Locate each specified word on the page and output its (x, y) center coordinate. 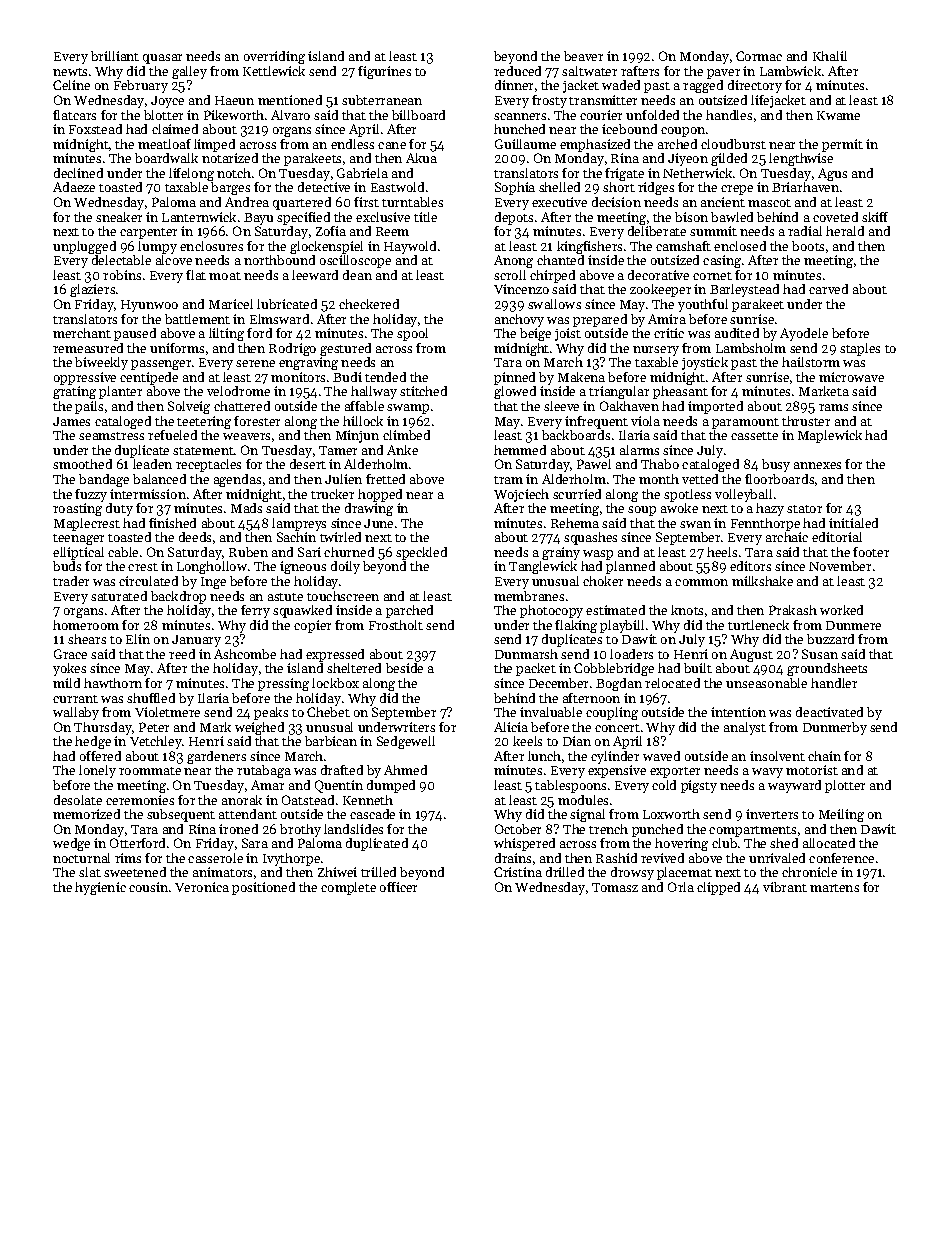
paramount (745, 423)
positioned (263, 888)
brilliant (115, 56)
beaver (583, 56)
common (701, 582)
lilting (226, 334)
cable (123, 552)
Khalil (830, 56)
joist (568, 334)
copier (312, 626)
